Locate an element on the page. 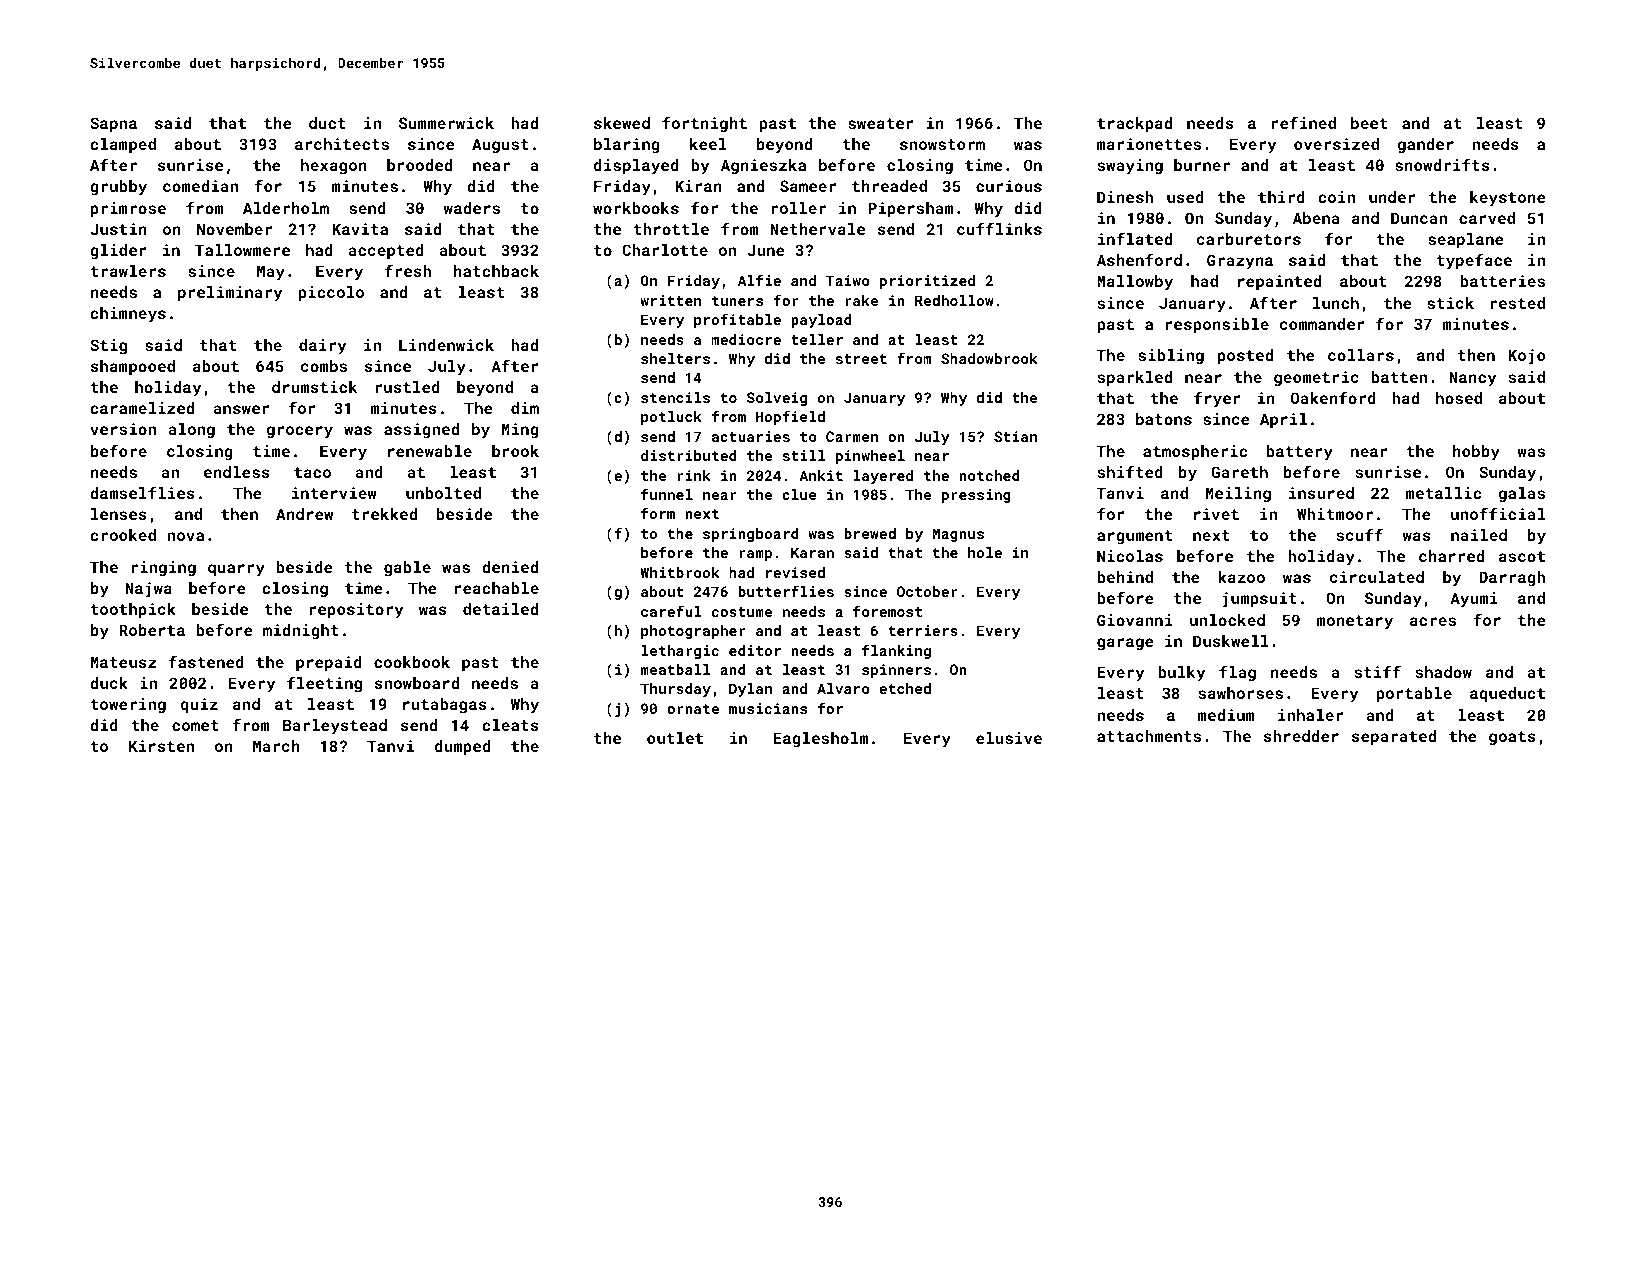 This page has width=1636, height=1264. charred is located at coordinates (1451, 556).
